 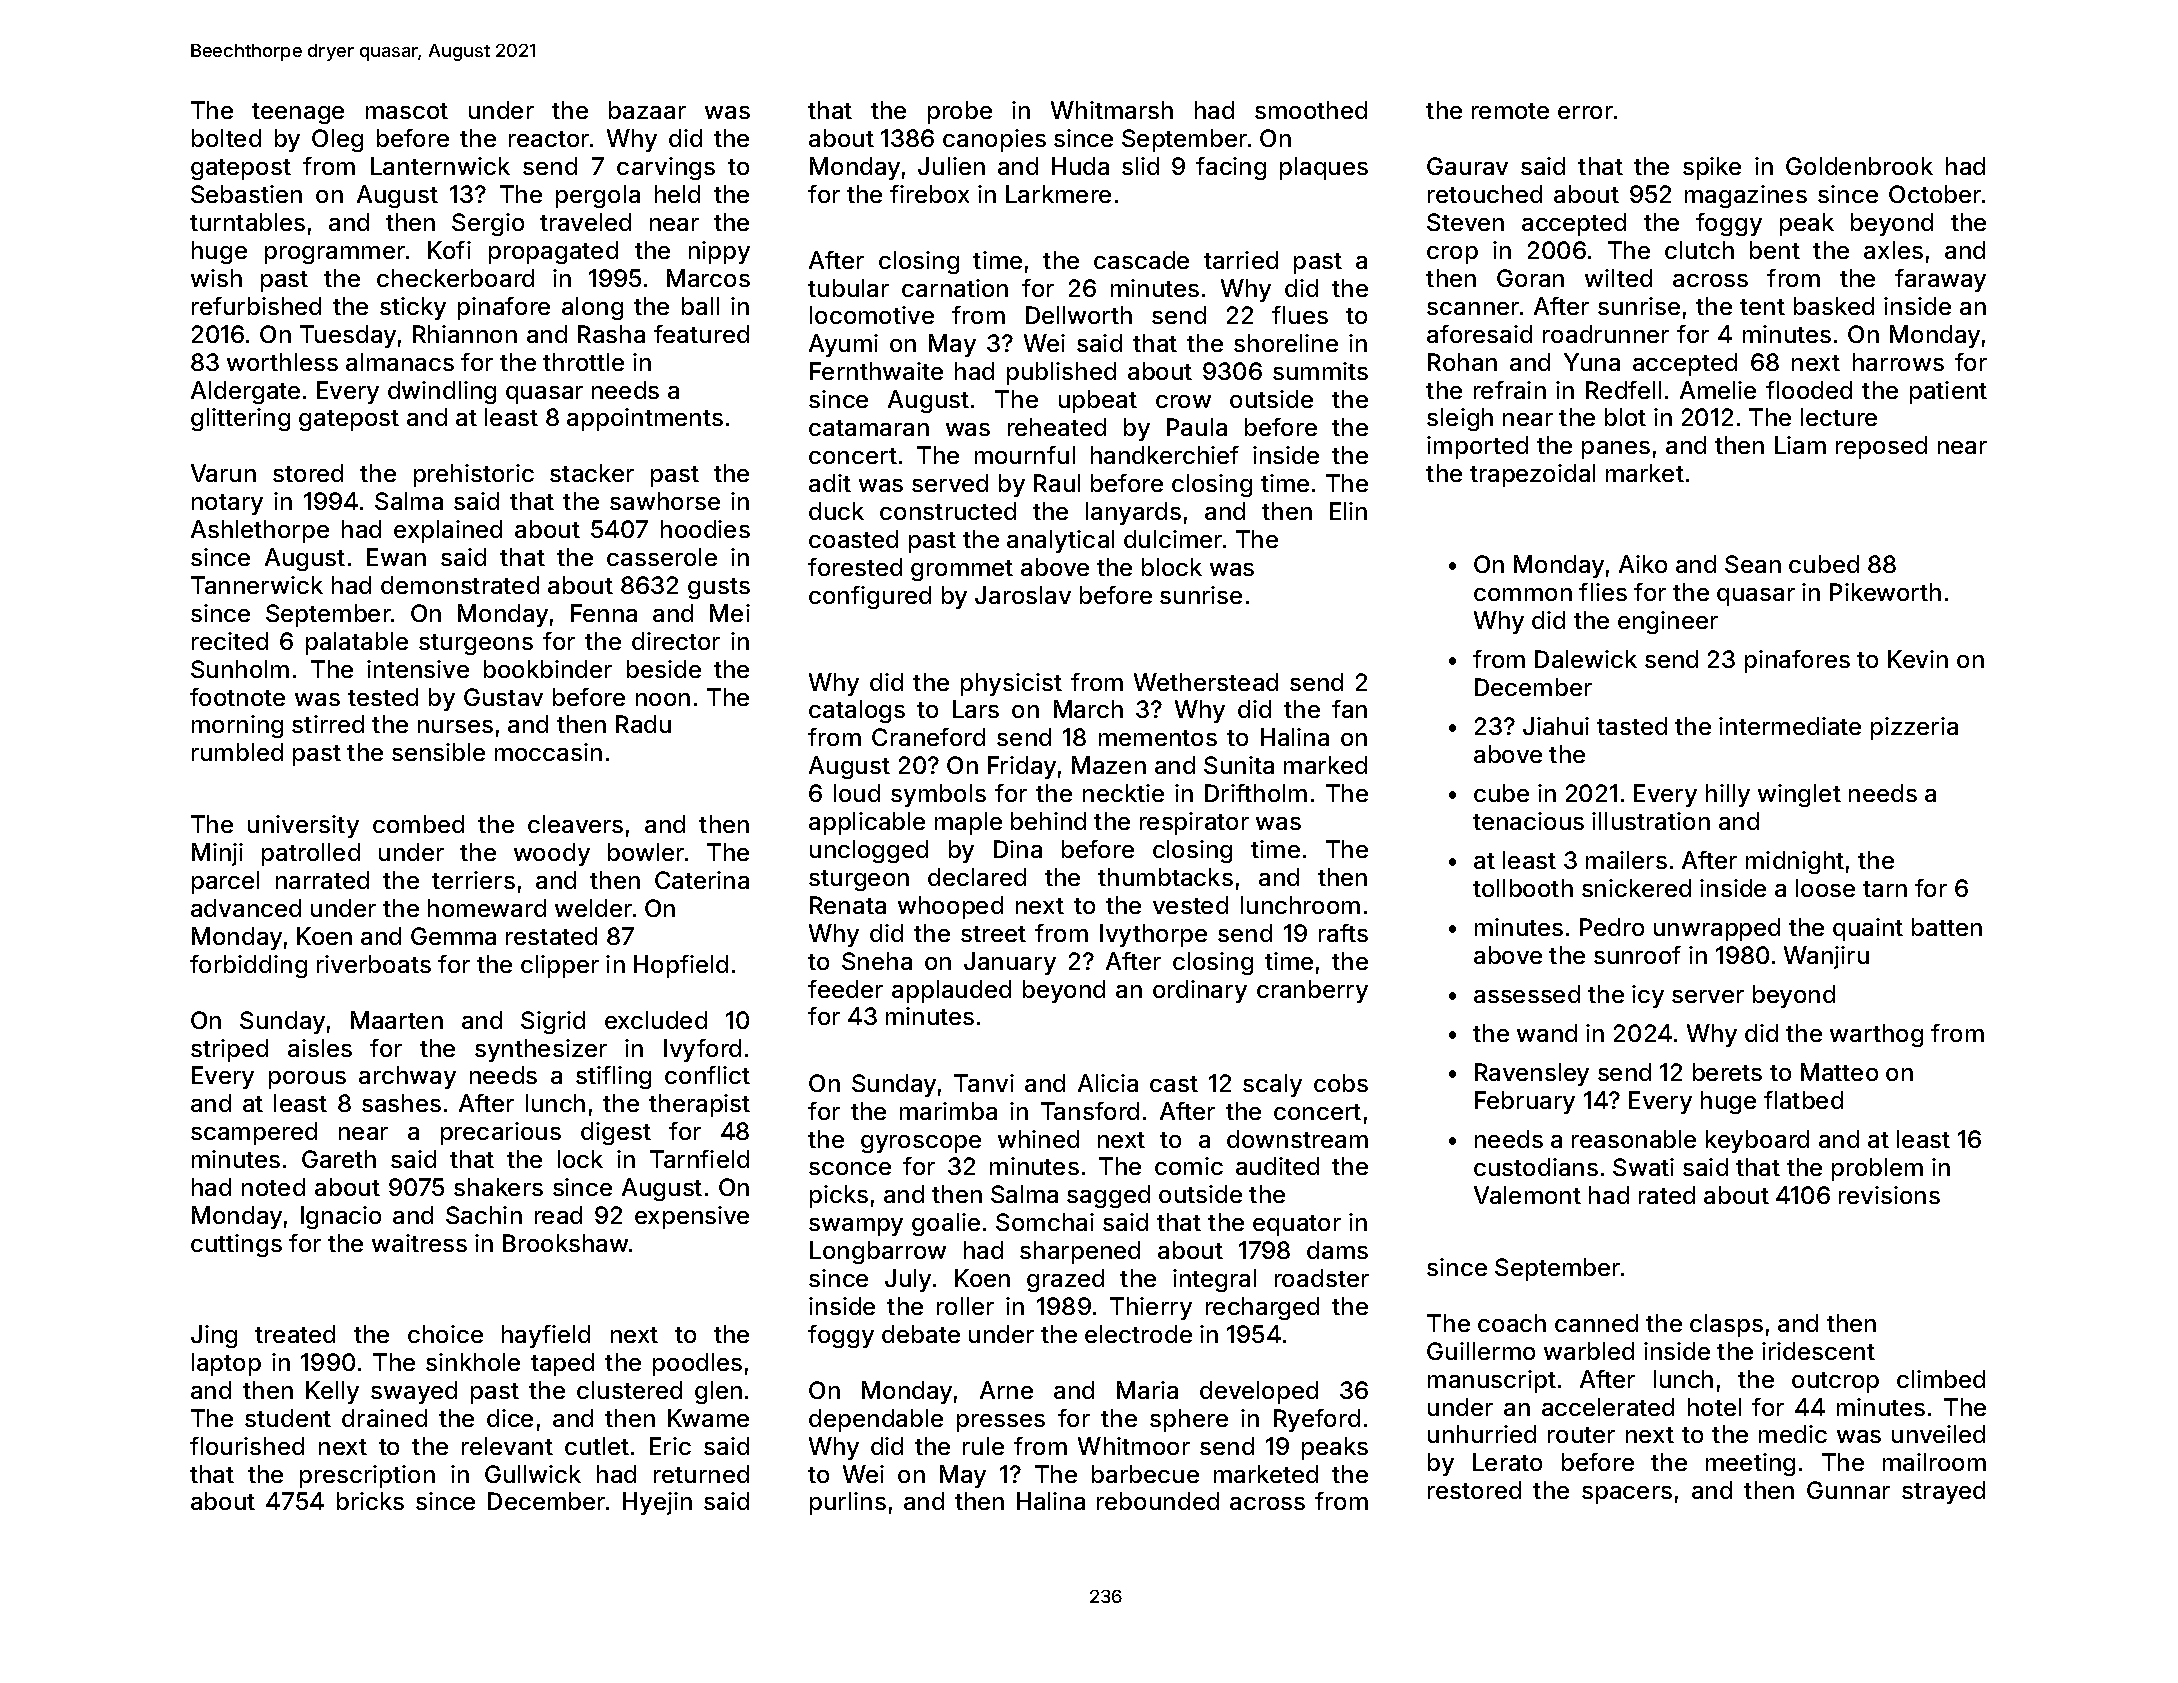 What do you see at coordinates (1189, 1420) in the screenshot?
I see `sphere` at bounding box center [1189, 1420].
